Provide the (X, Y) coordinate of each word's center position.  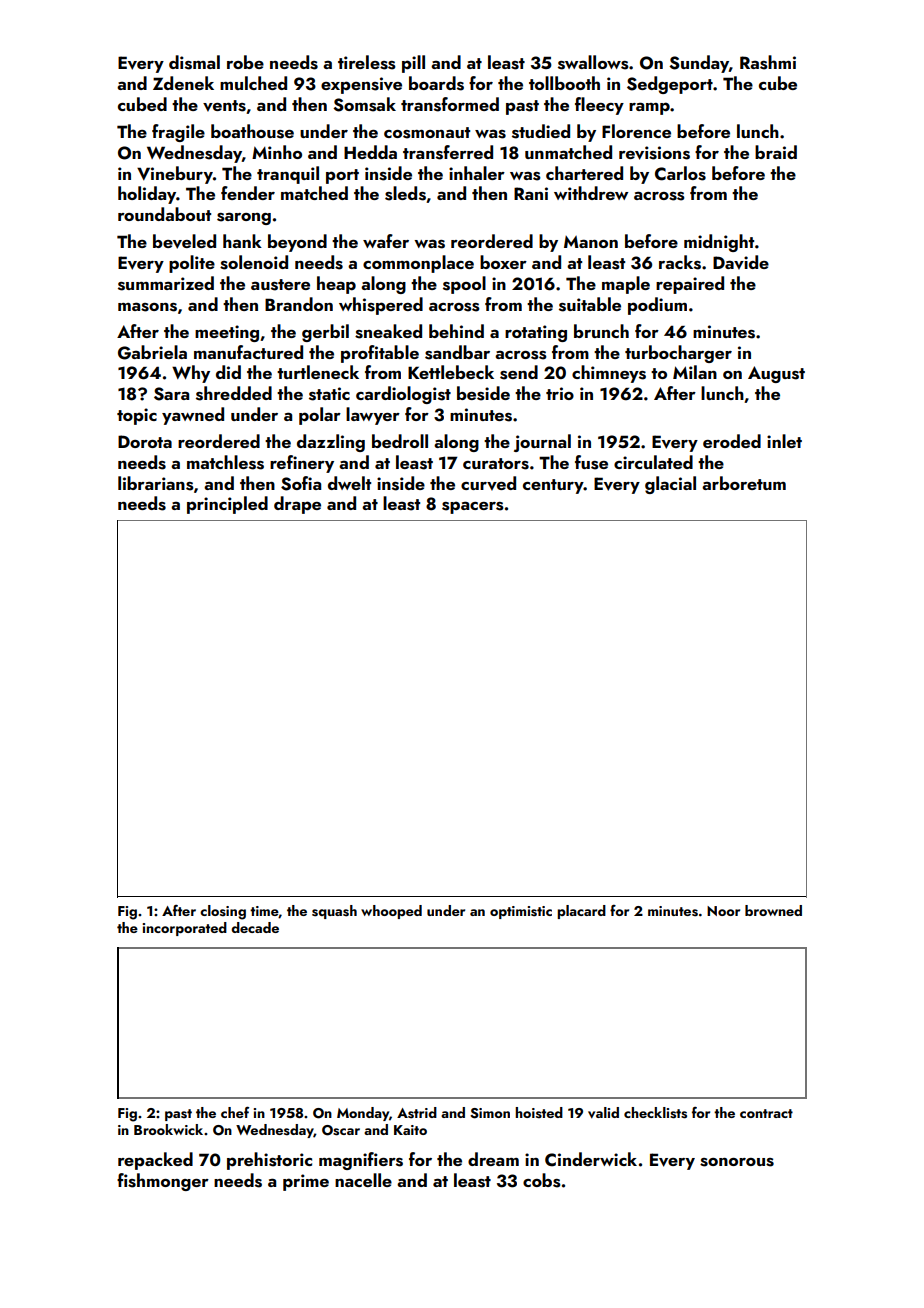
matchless (225, 462)
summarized (166, 283)
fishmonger (163, 1182)
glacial (670, 485)
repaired (690, 285)
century (553, 486)
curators (496, 464)
